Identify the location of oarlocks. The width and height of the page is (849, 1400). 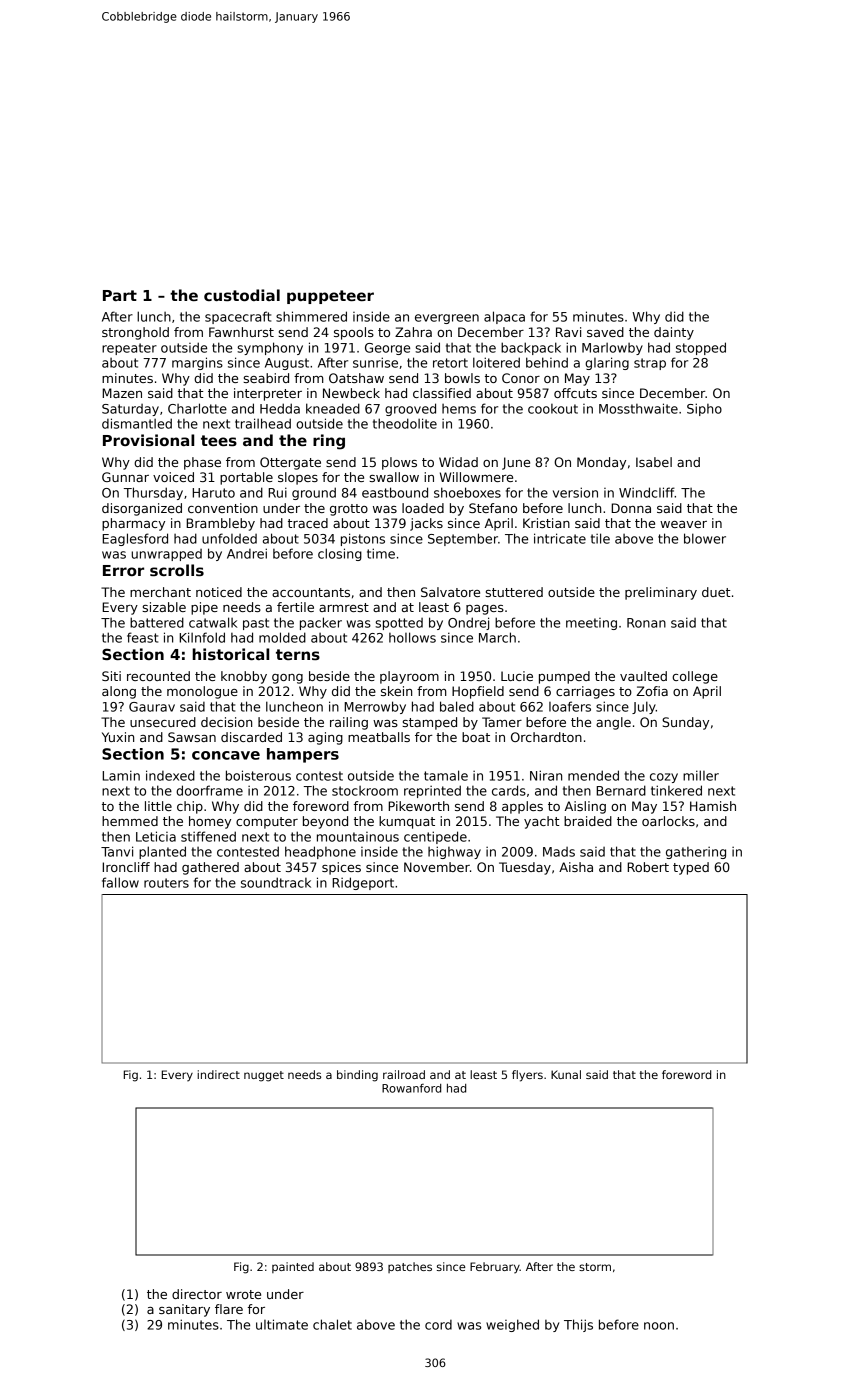
(668, 821).
